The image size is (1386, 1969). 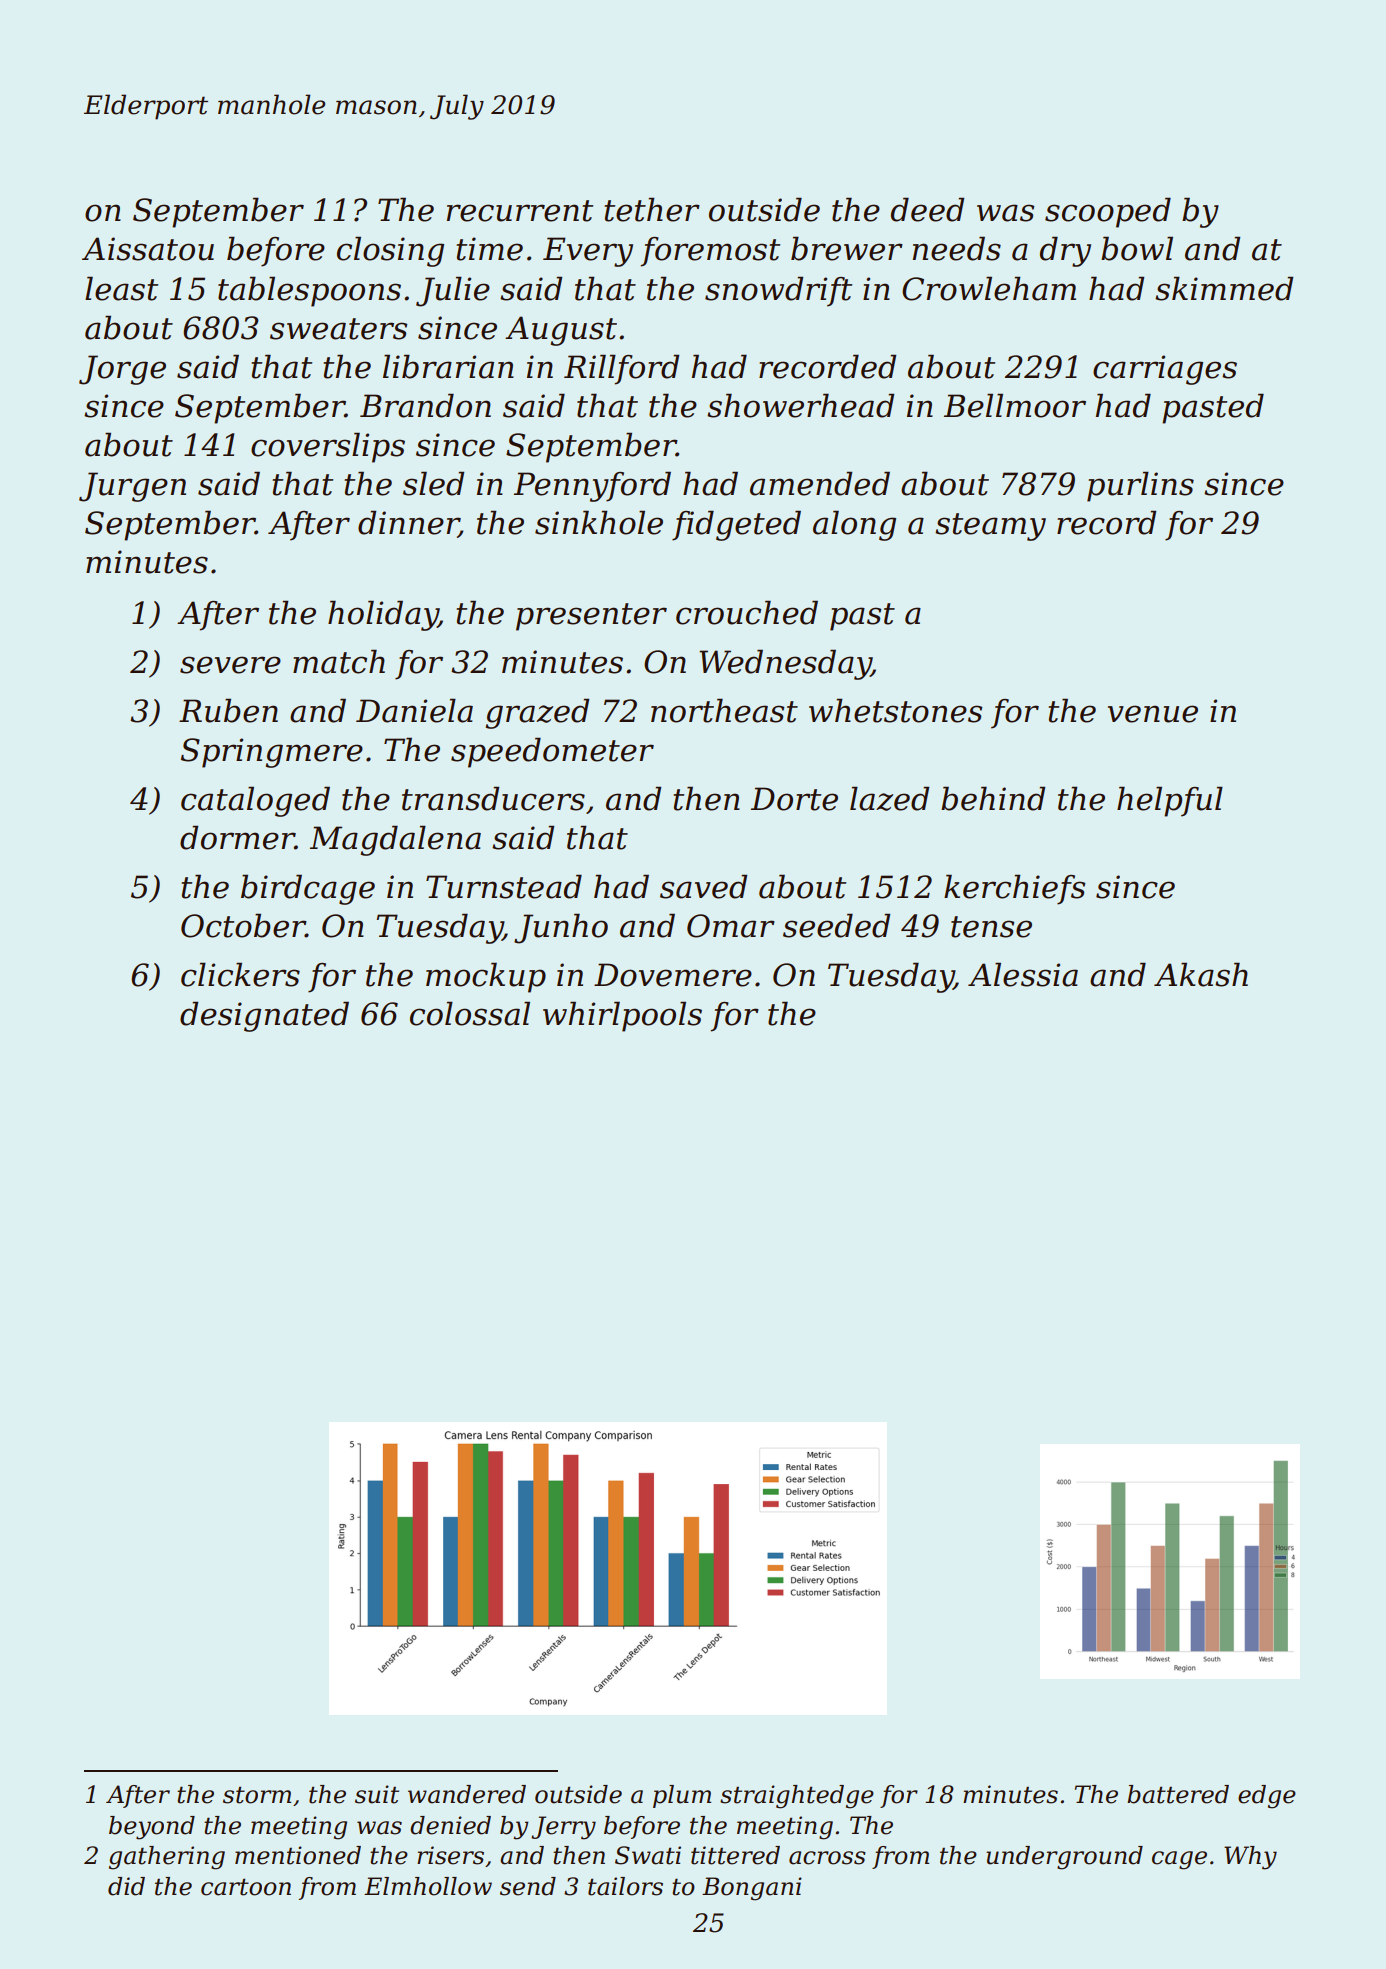 I want to click on Crowleham, so click(x=989, y=288).
